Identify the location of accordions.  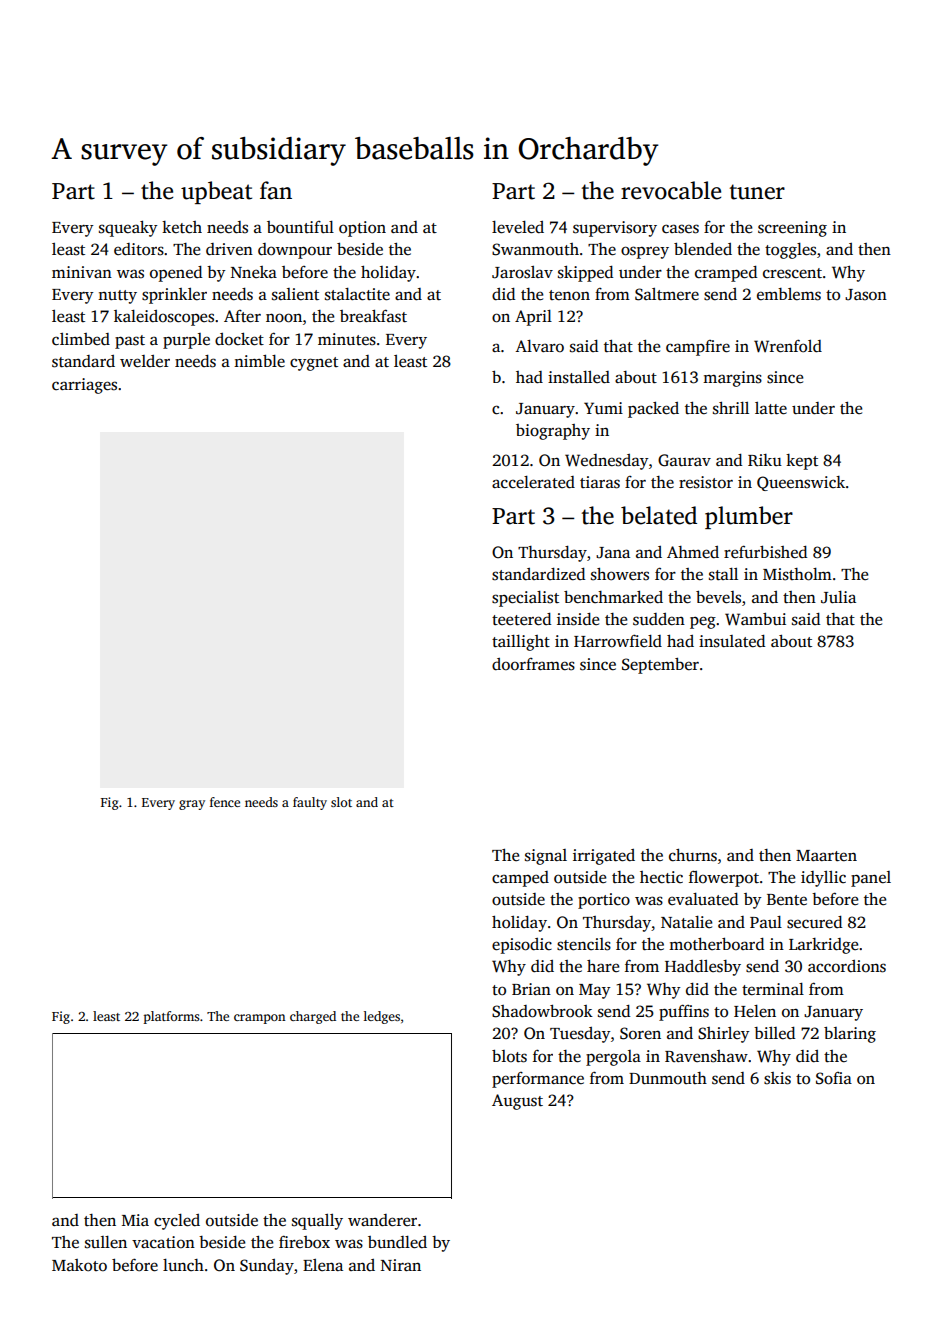
(847, 966).
